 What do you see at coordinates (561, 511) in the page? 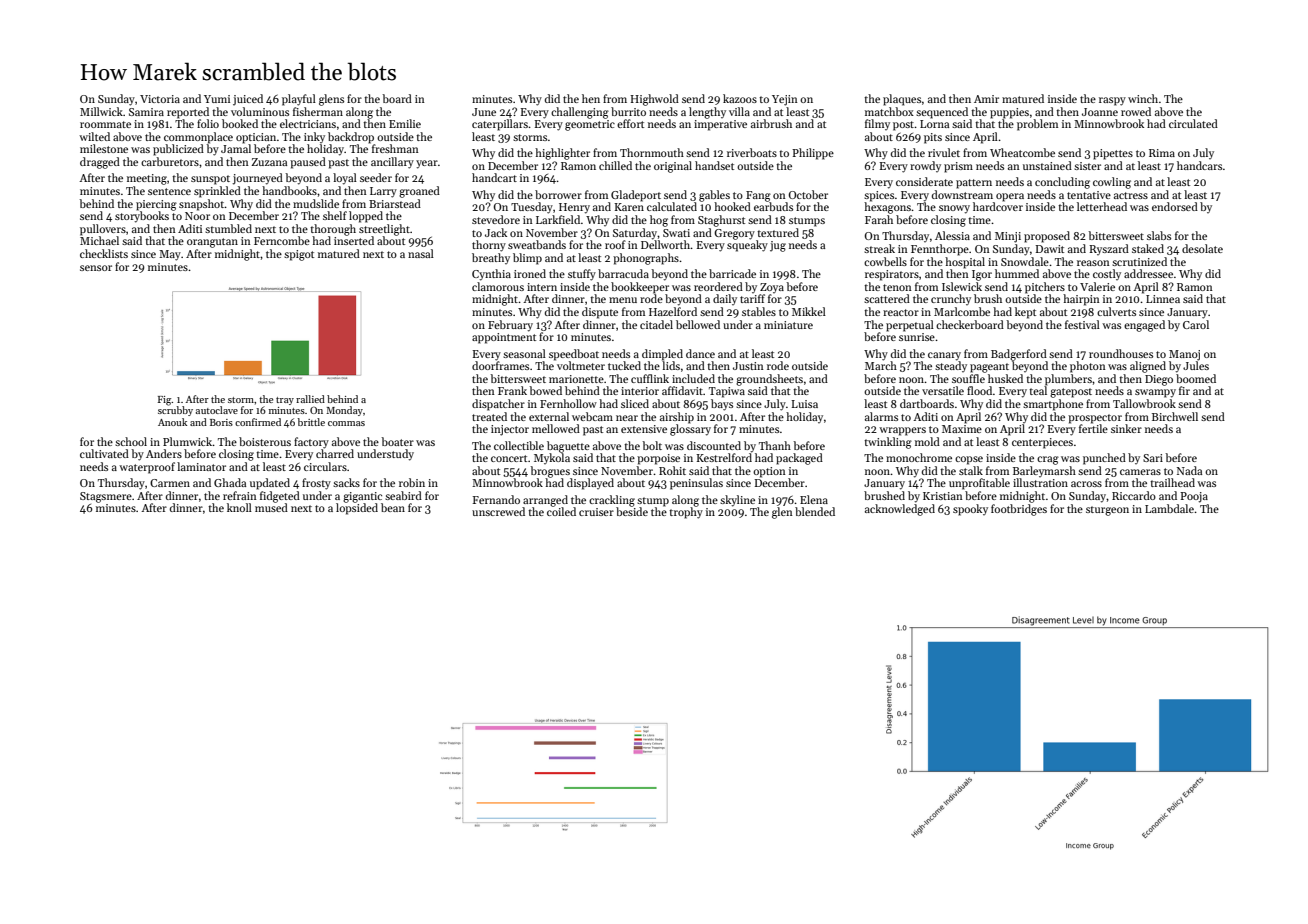
I see `coiled` at bounding box center [561, 511].
